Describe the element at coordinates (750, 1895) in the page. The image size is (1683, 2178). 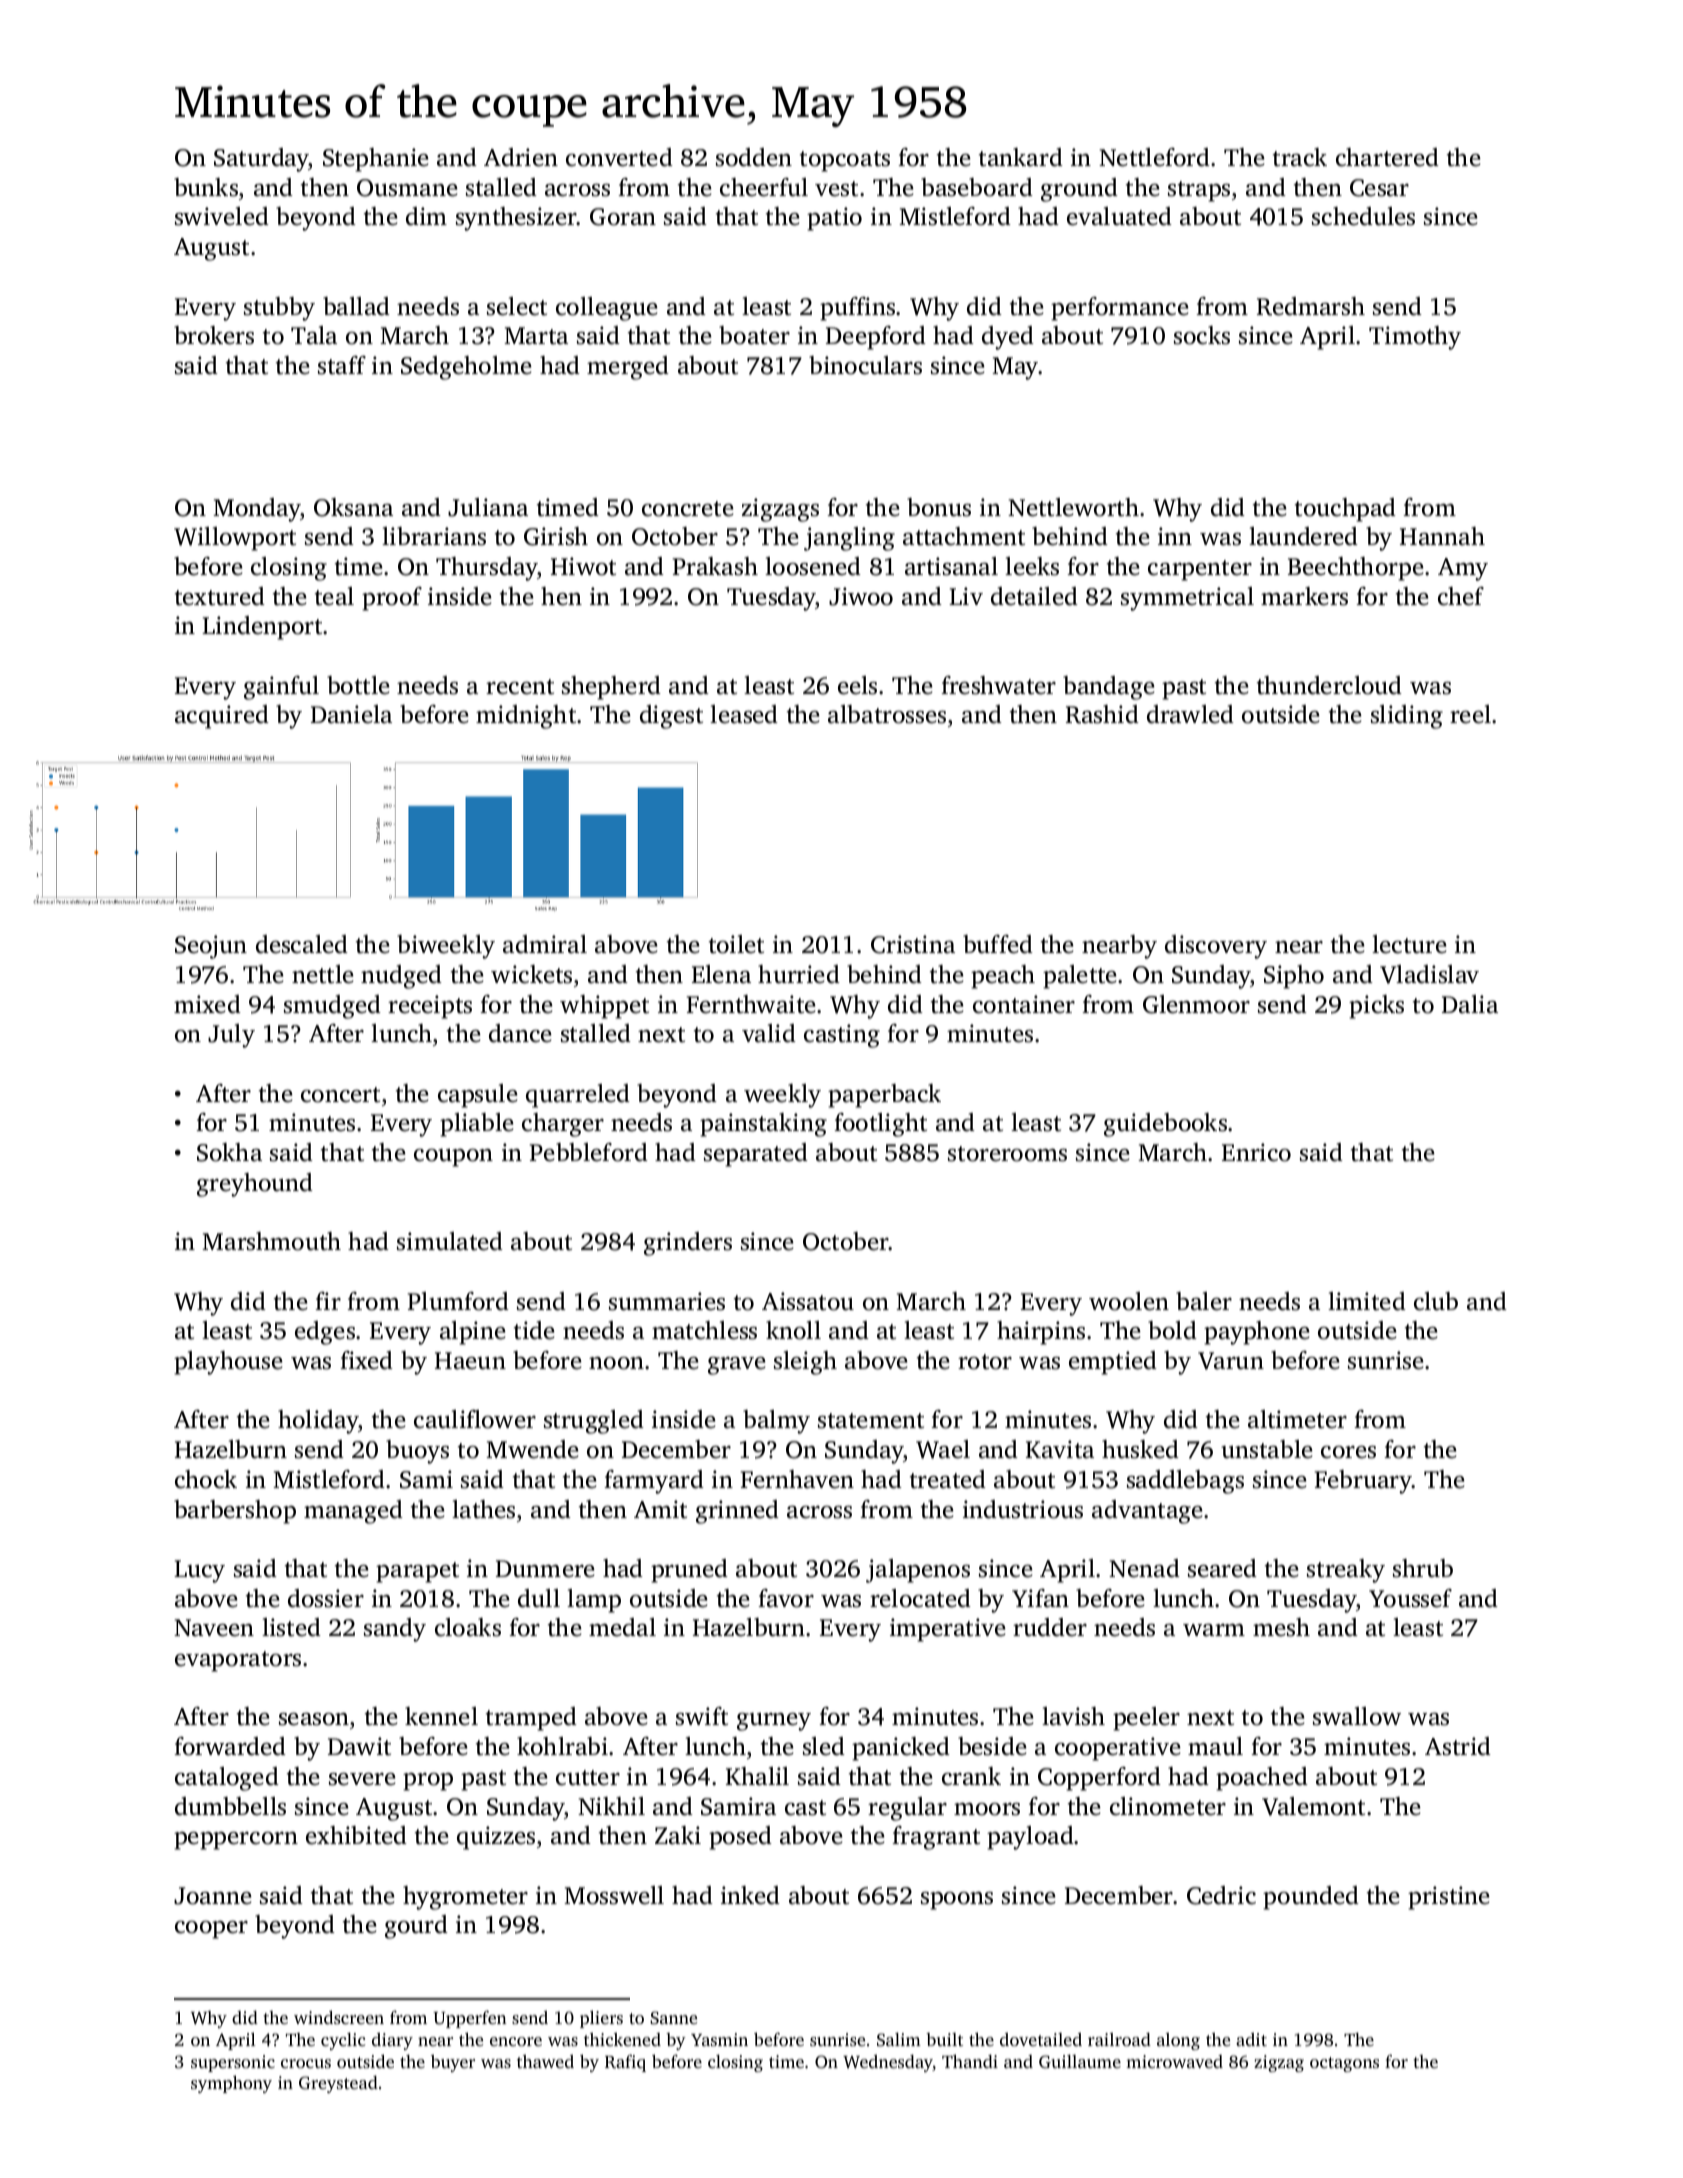
I see `inked` at that location.
